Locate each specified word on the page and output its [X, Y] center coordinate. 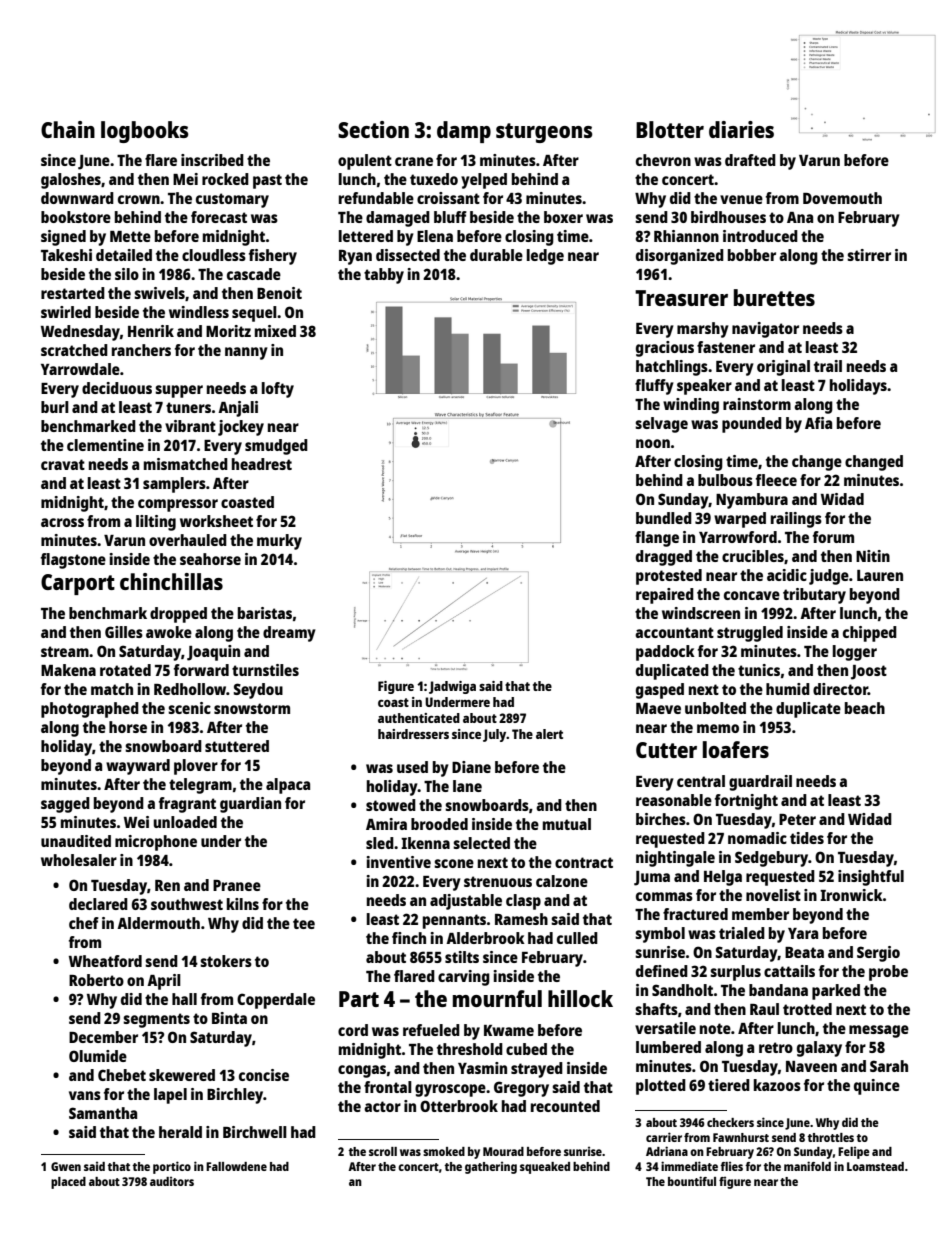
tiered [729, 1085]
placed [68, 1183]
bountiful [692, 1181]
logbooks [145, 132]
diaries [741, 129]
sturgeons [544, 133]
